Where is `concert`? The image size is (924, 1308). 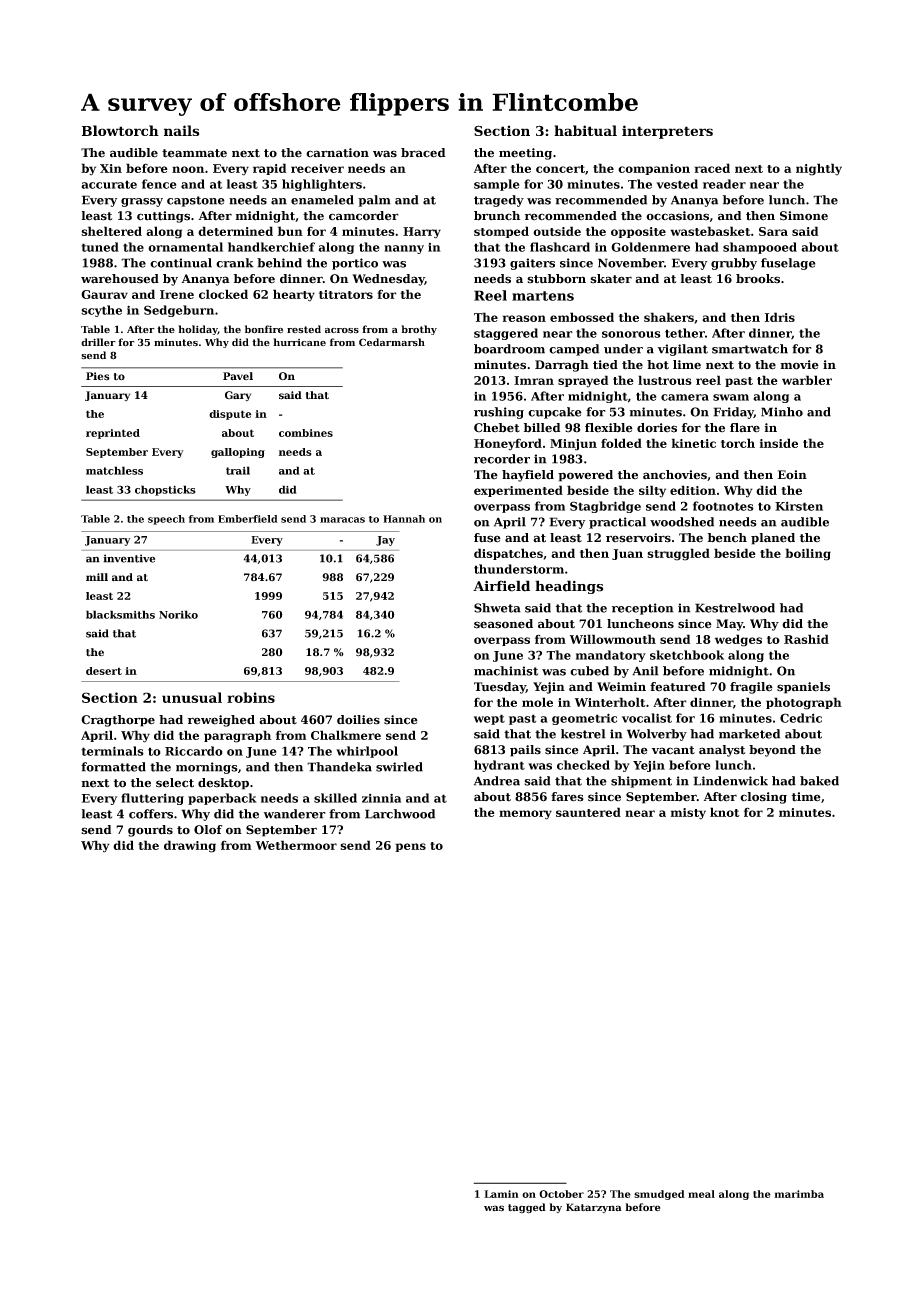
concert is located at coordinates (560, 169).
